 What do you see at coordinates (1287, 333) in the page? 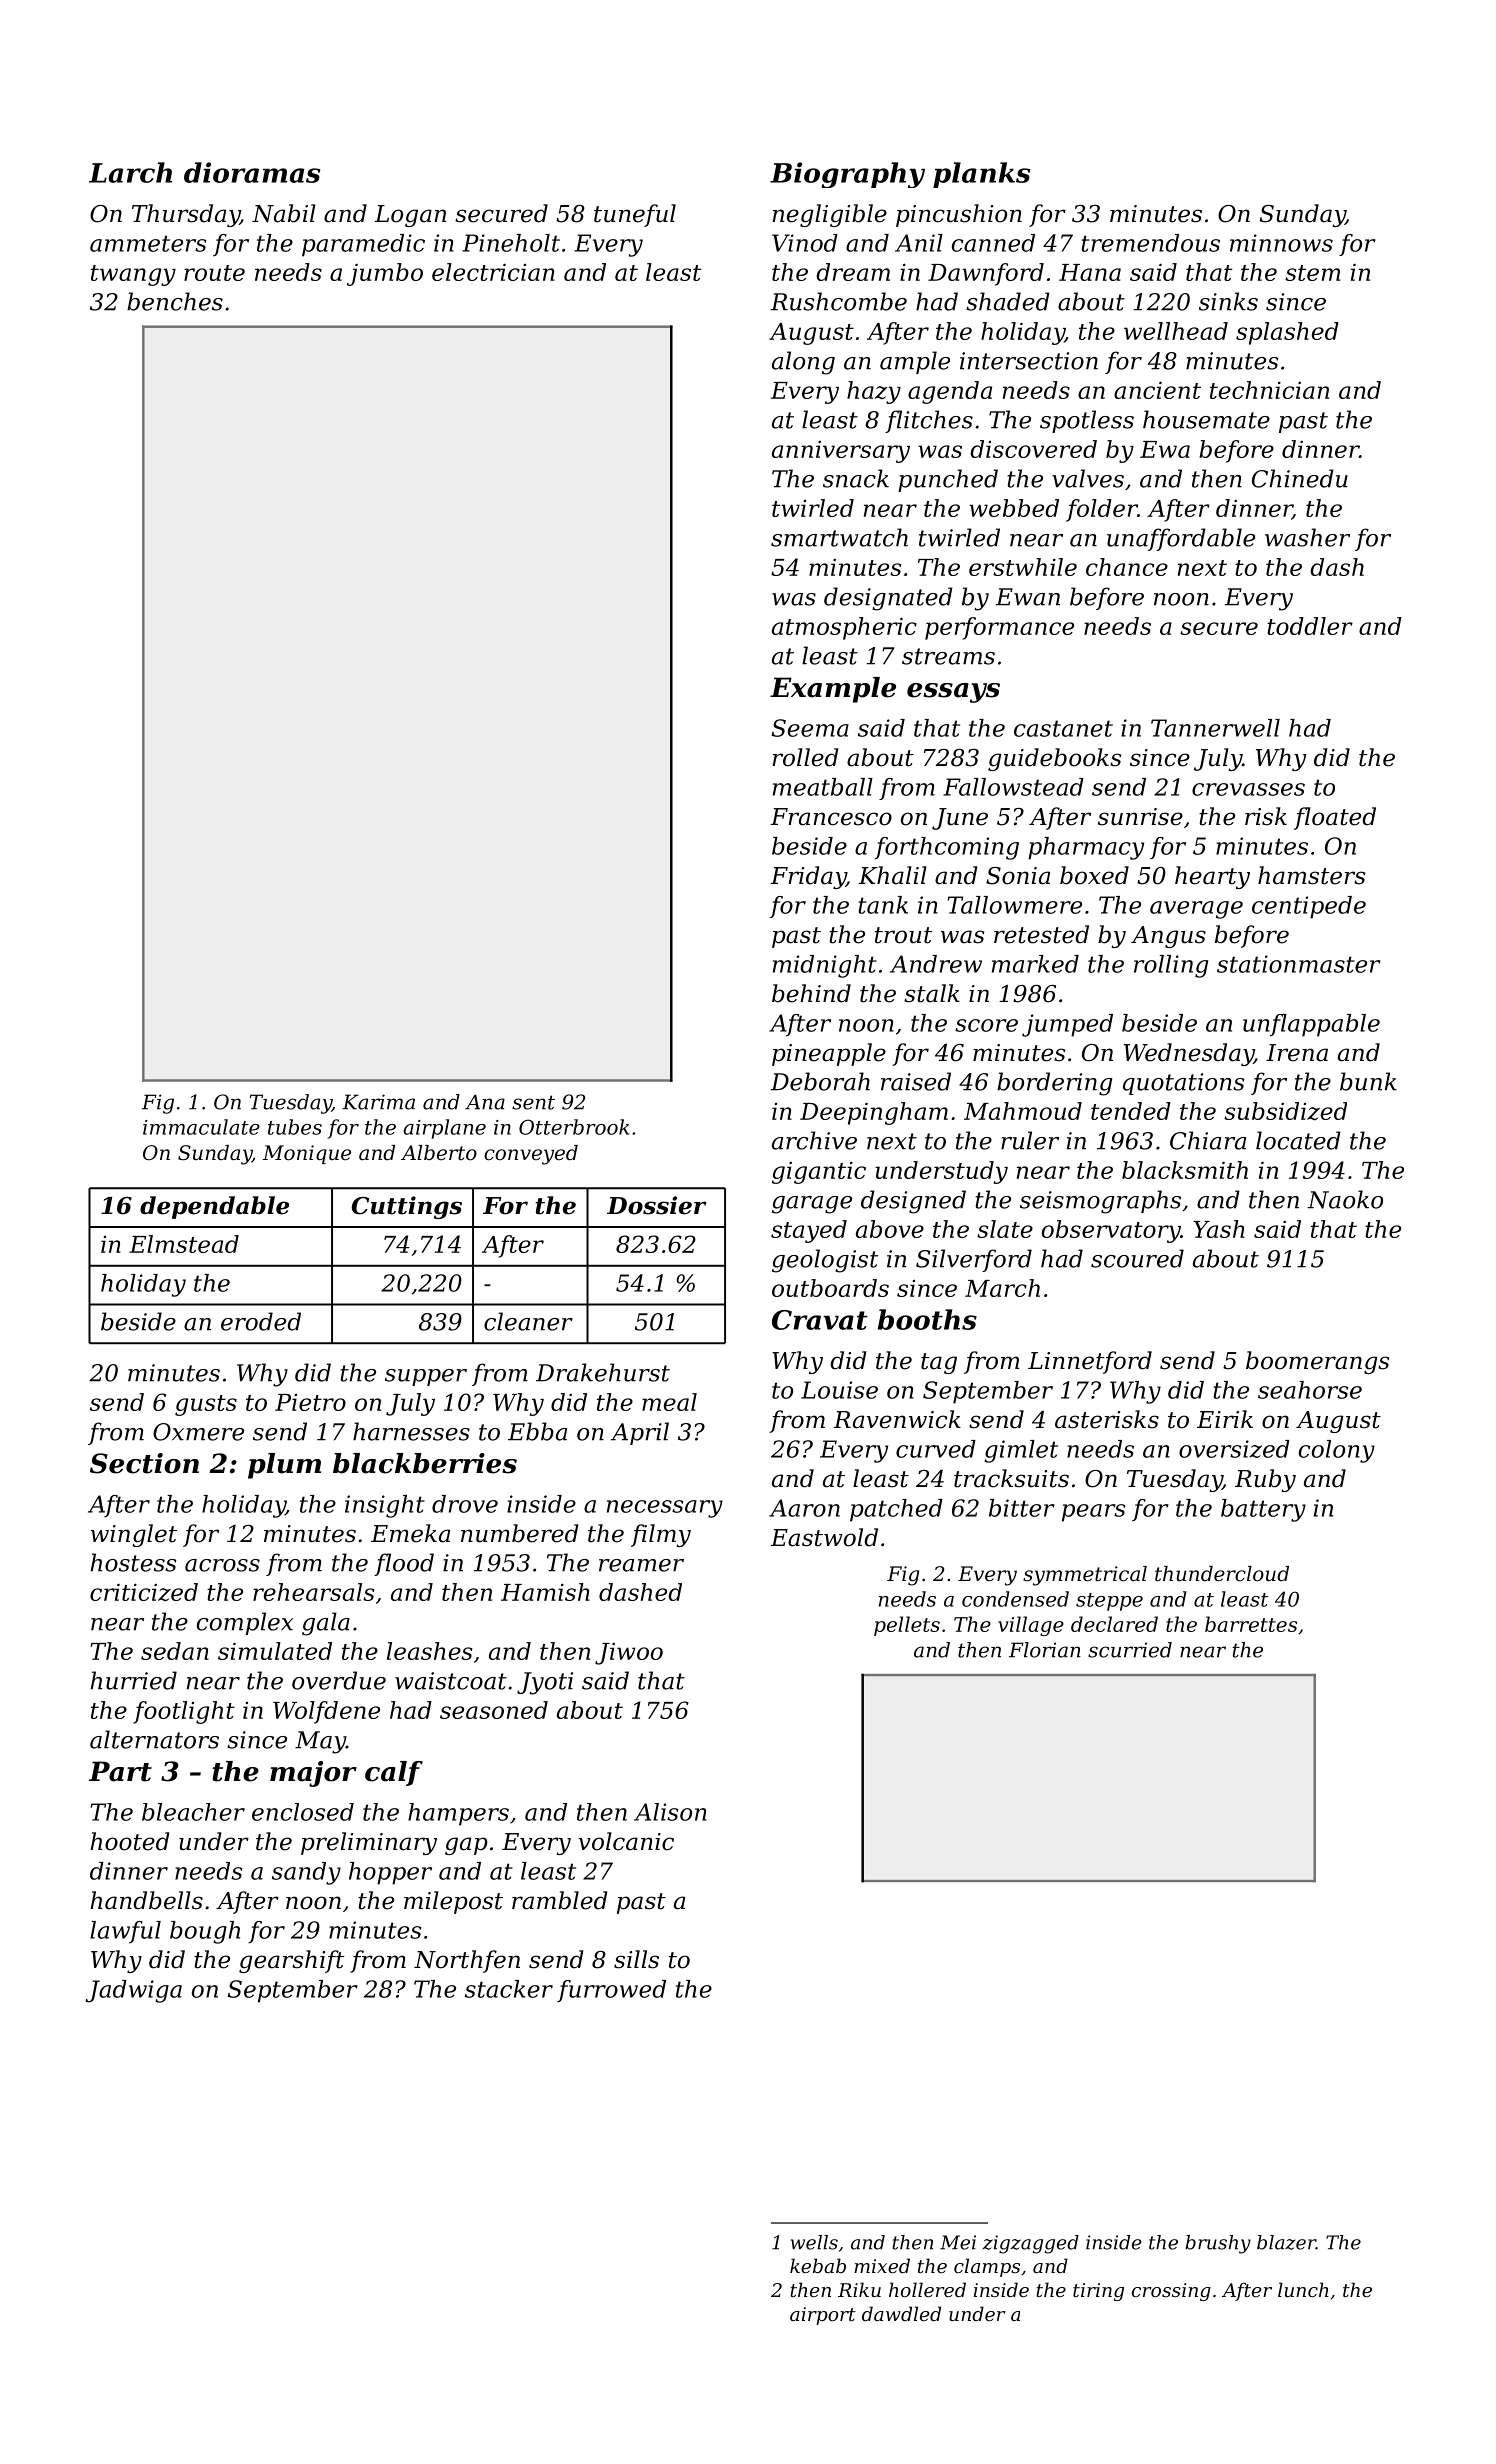
I see `splashed` at bounding box center [1287, 333].
